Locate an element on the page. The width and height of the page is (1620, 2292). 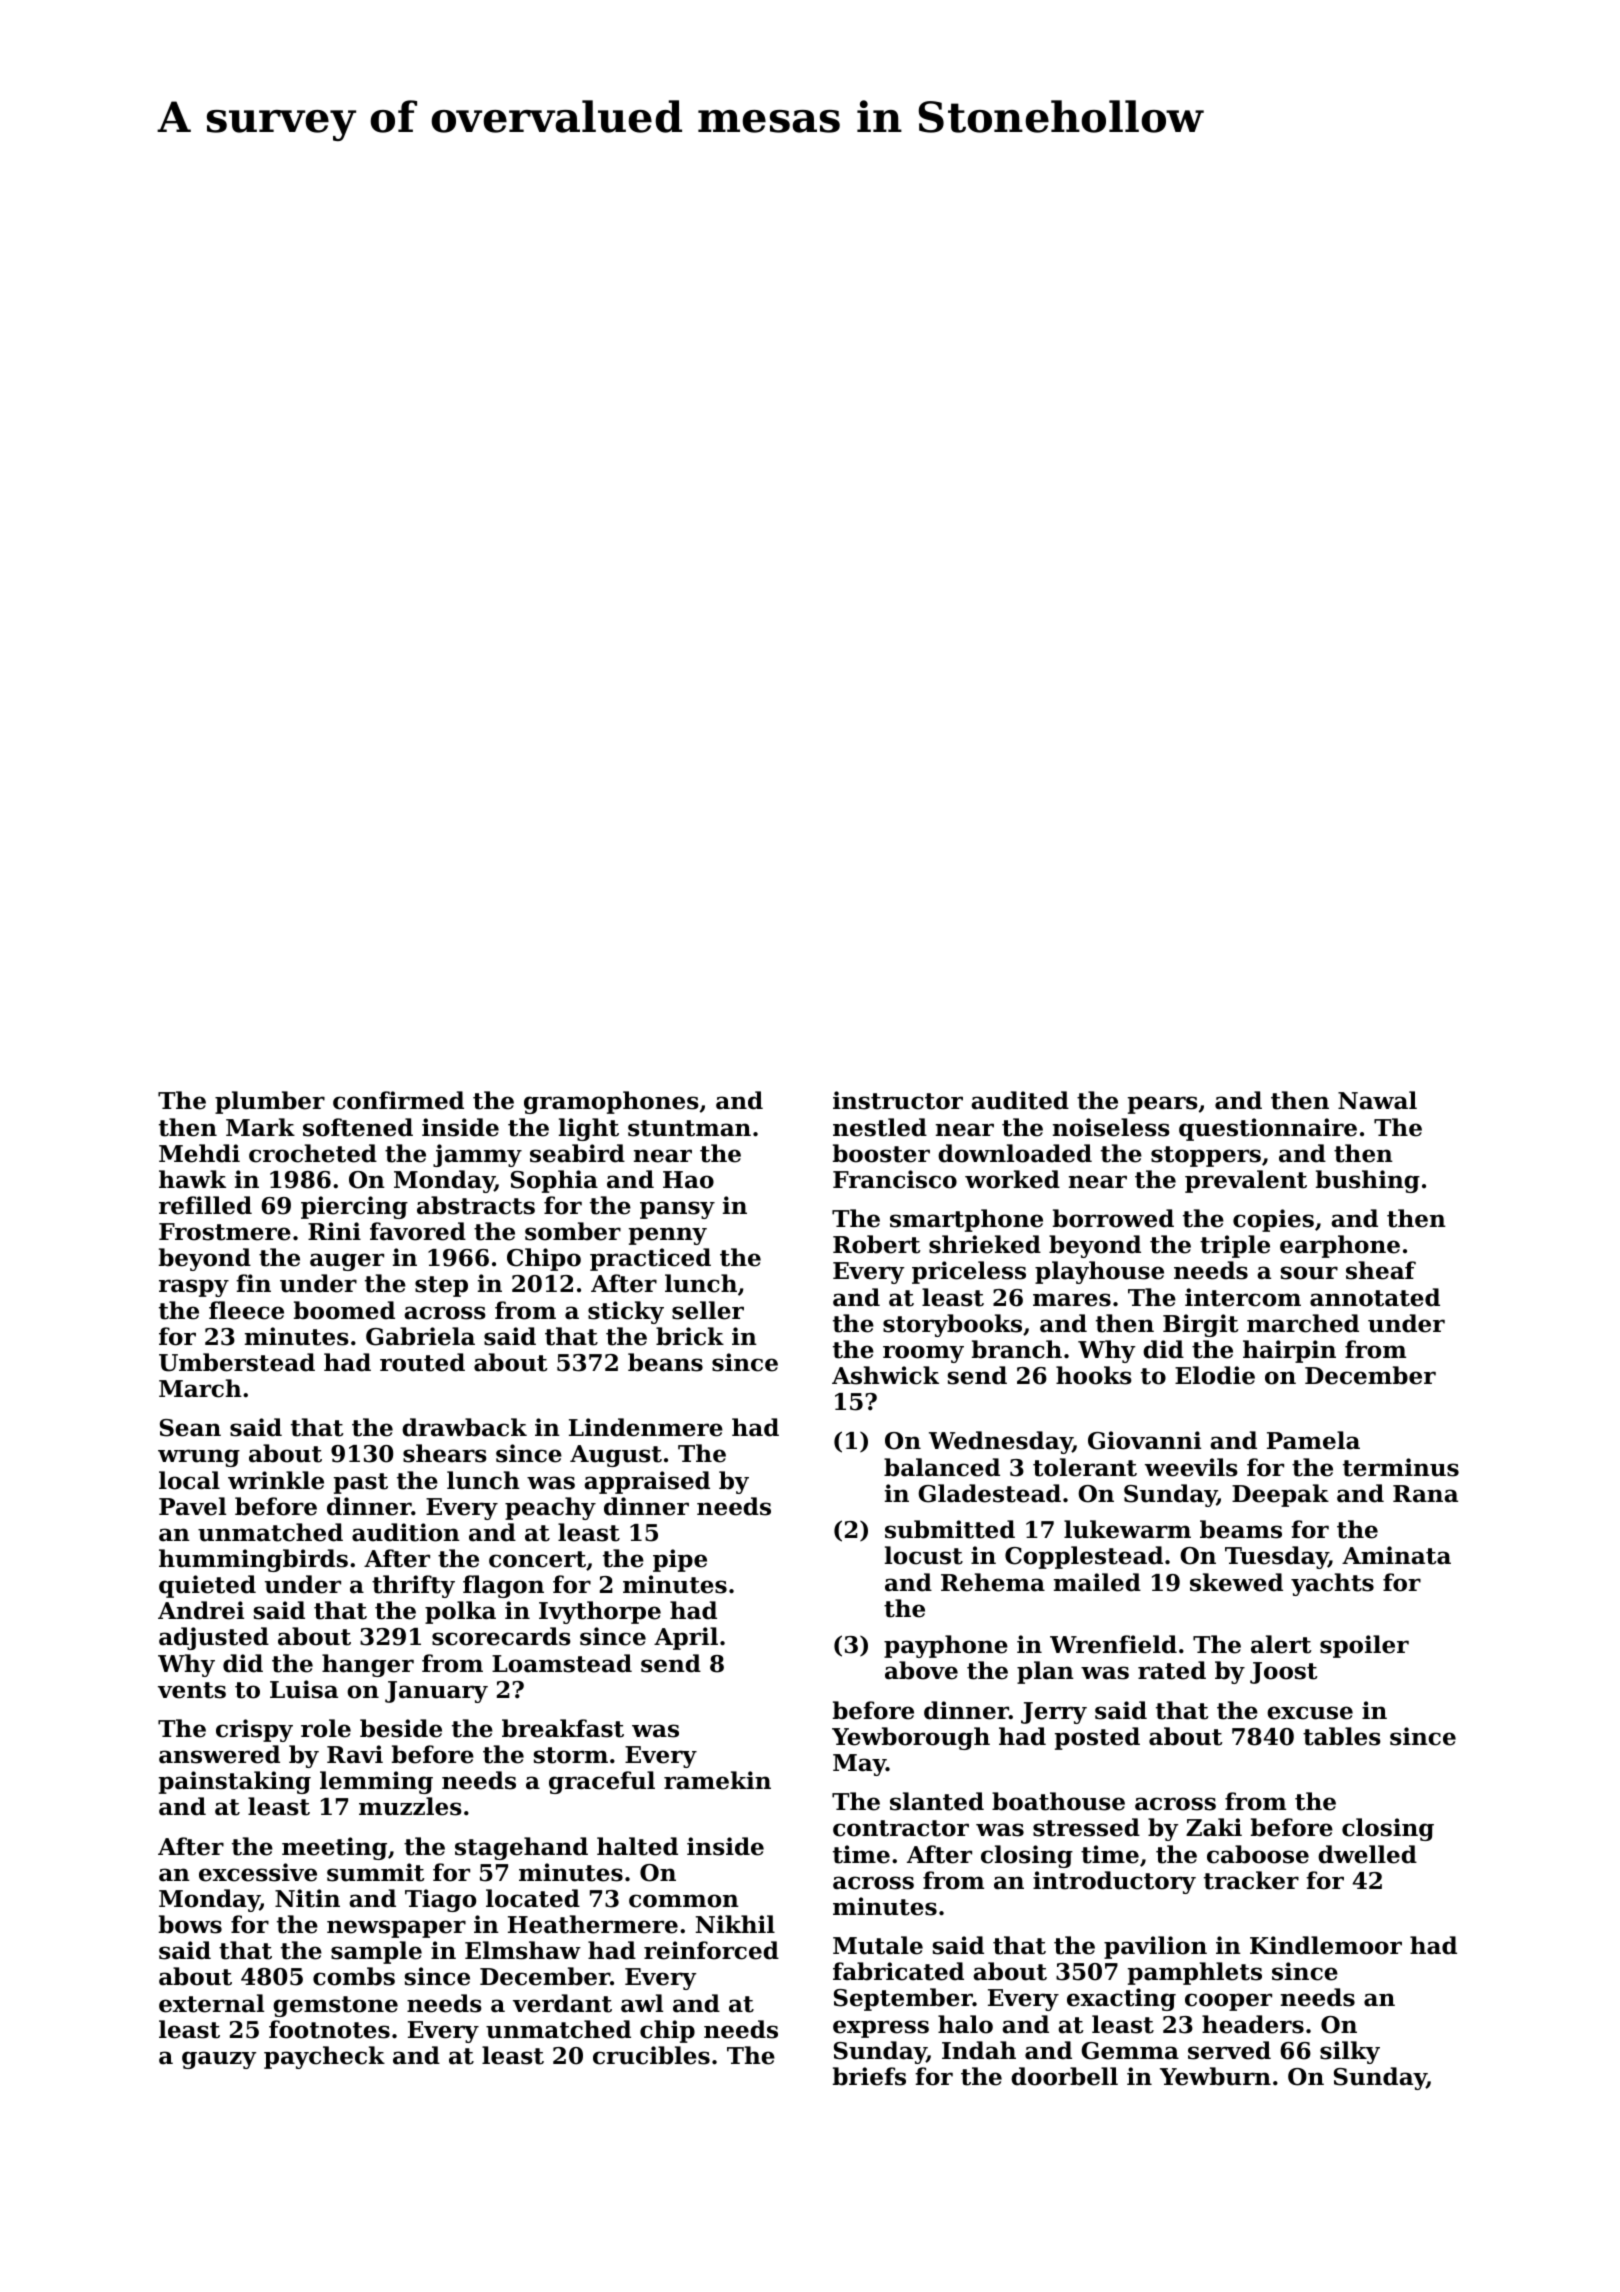
tables is located at coordinates (1342, 1736).
